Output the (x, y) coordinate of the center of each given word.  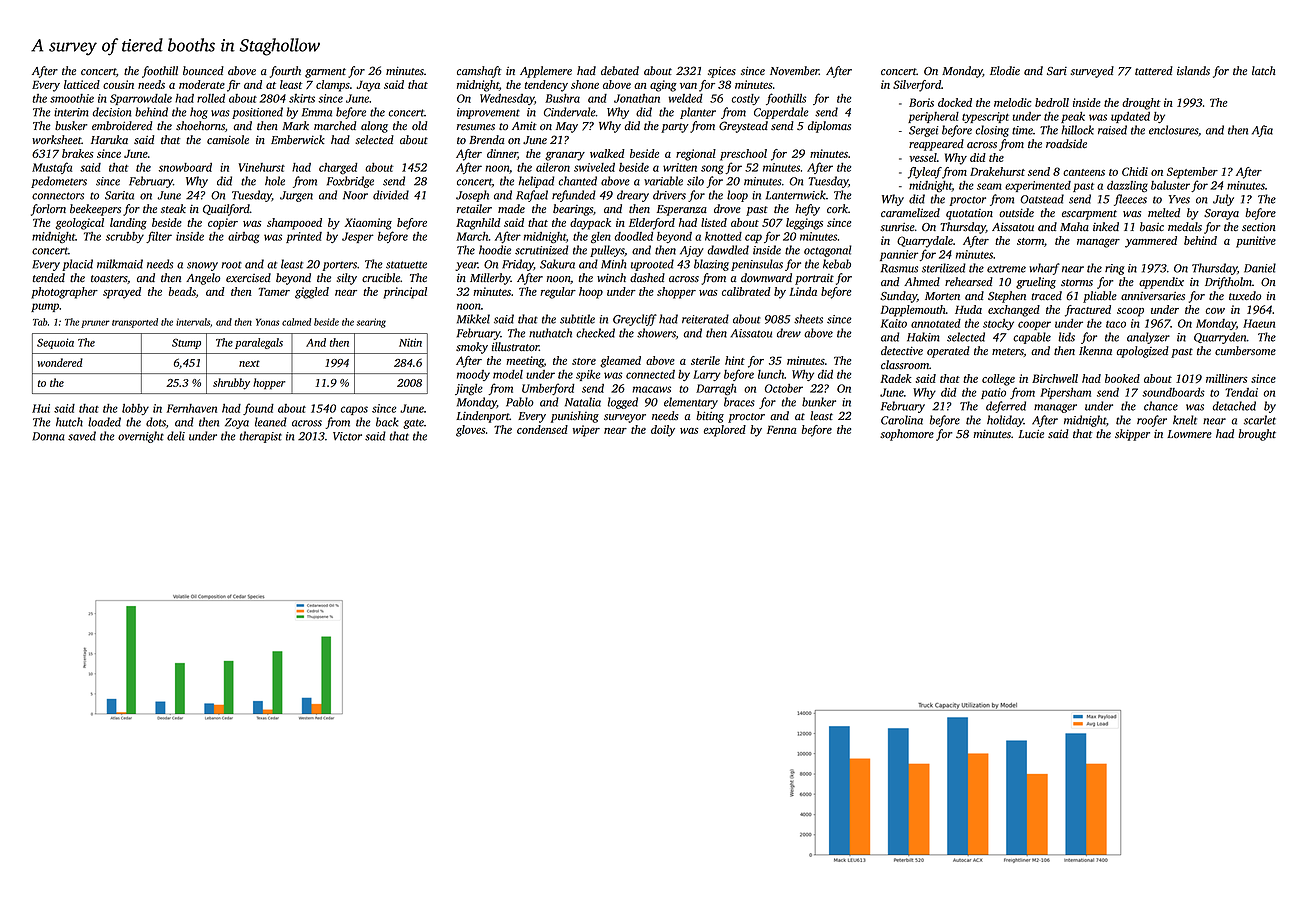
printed (304, 237)
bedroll (1052, 102)
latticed (82, 84)
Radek (896, 378)
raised (1112, 130)
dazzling (1127, 186)
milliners (1226, 378)
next (249, 363)
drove (727, 209)
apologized (1143, 352)
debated (620, 70)
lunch (771, 374)
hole (275, 181)
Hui (41, 408)
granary (565, 156)
